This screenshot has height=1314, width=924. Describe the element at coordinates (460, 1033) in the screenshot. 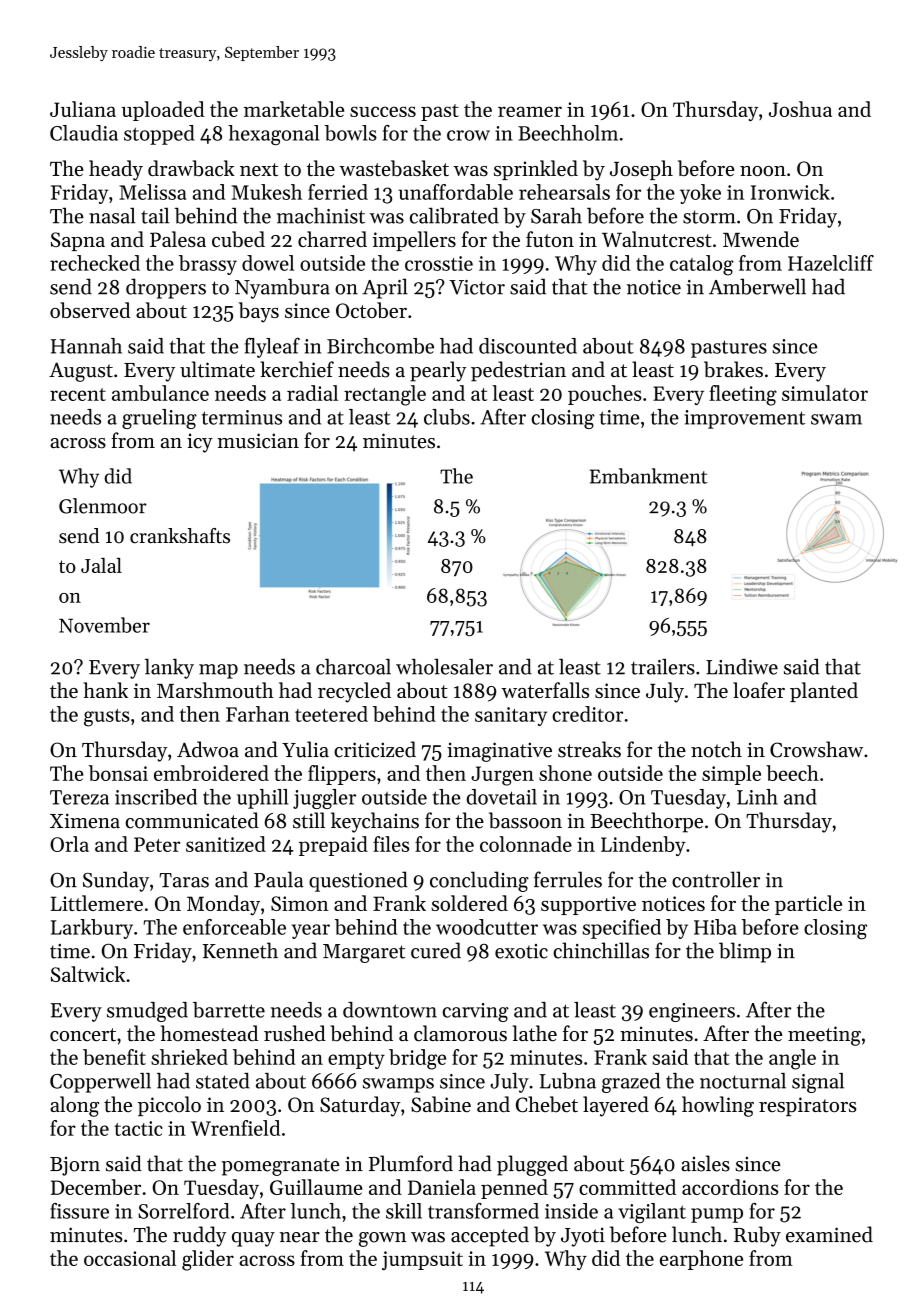

I see `clamorous` at that location.
